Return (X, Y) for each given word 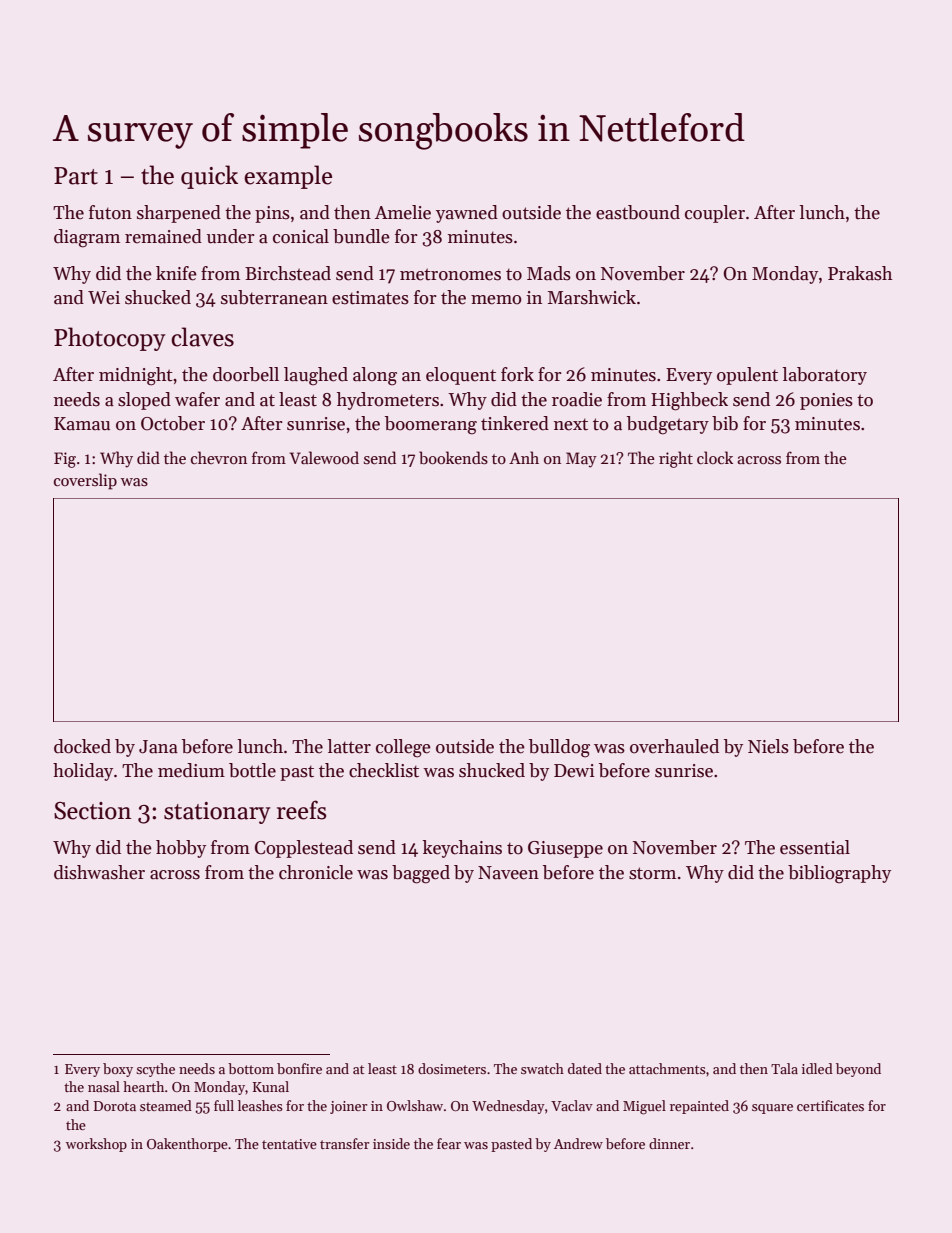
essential (815, 847)
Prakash (860, 273)
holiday (83, 772)
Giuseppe (565, 849)
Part (76, 176)
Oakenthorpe (187, 1145)
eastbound (638, 212)
